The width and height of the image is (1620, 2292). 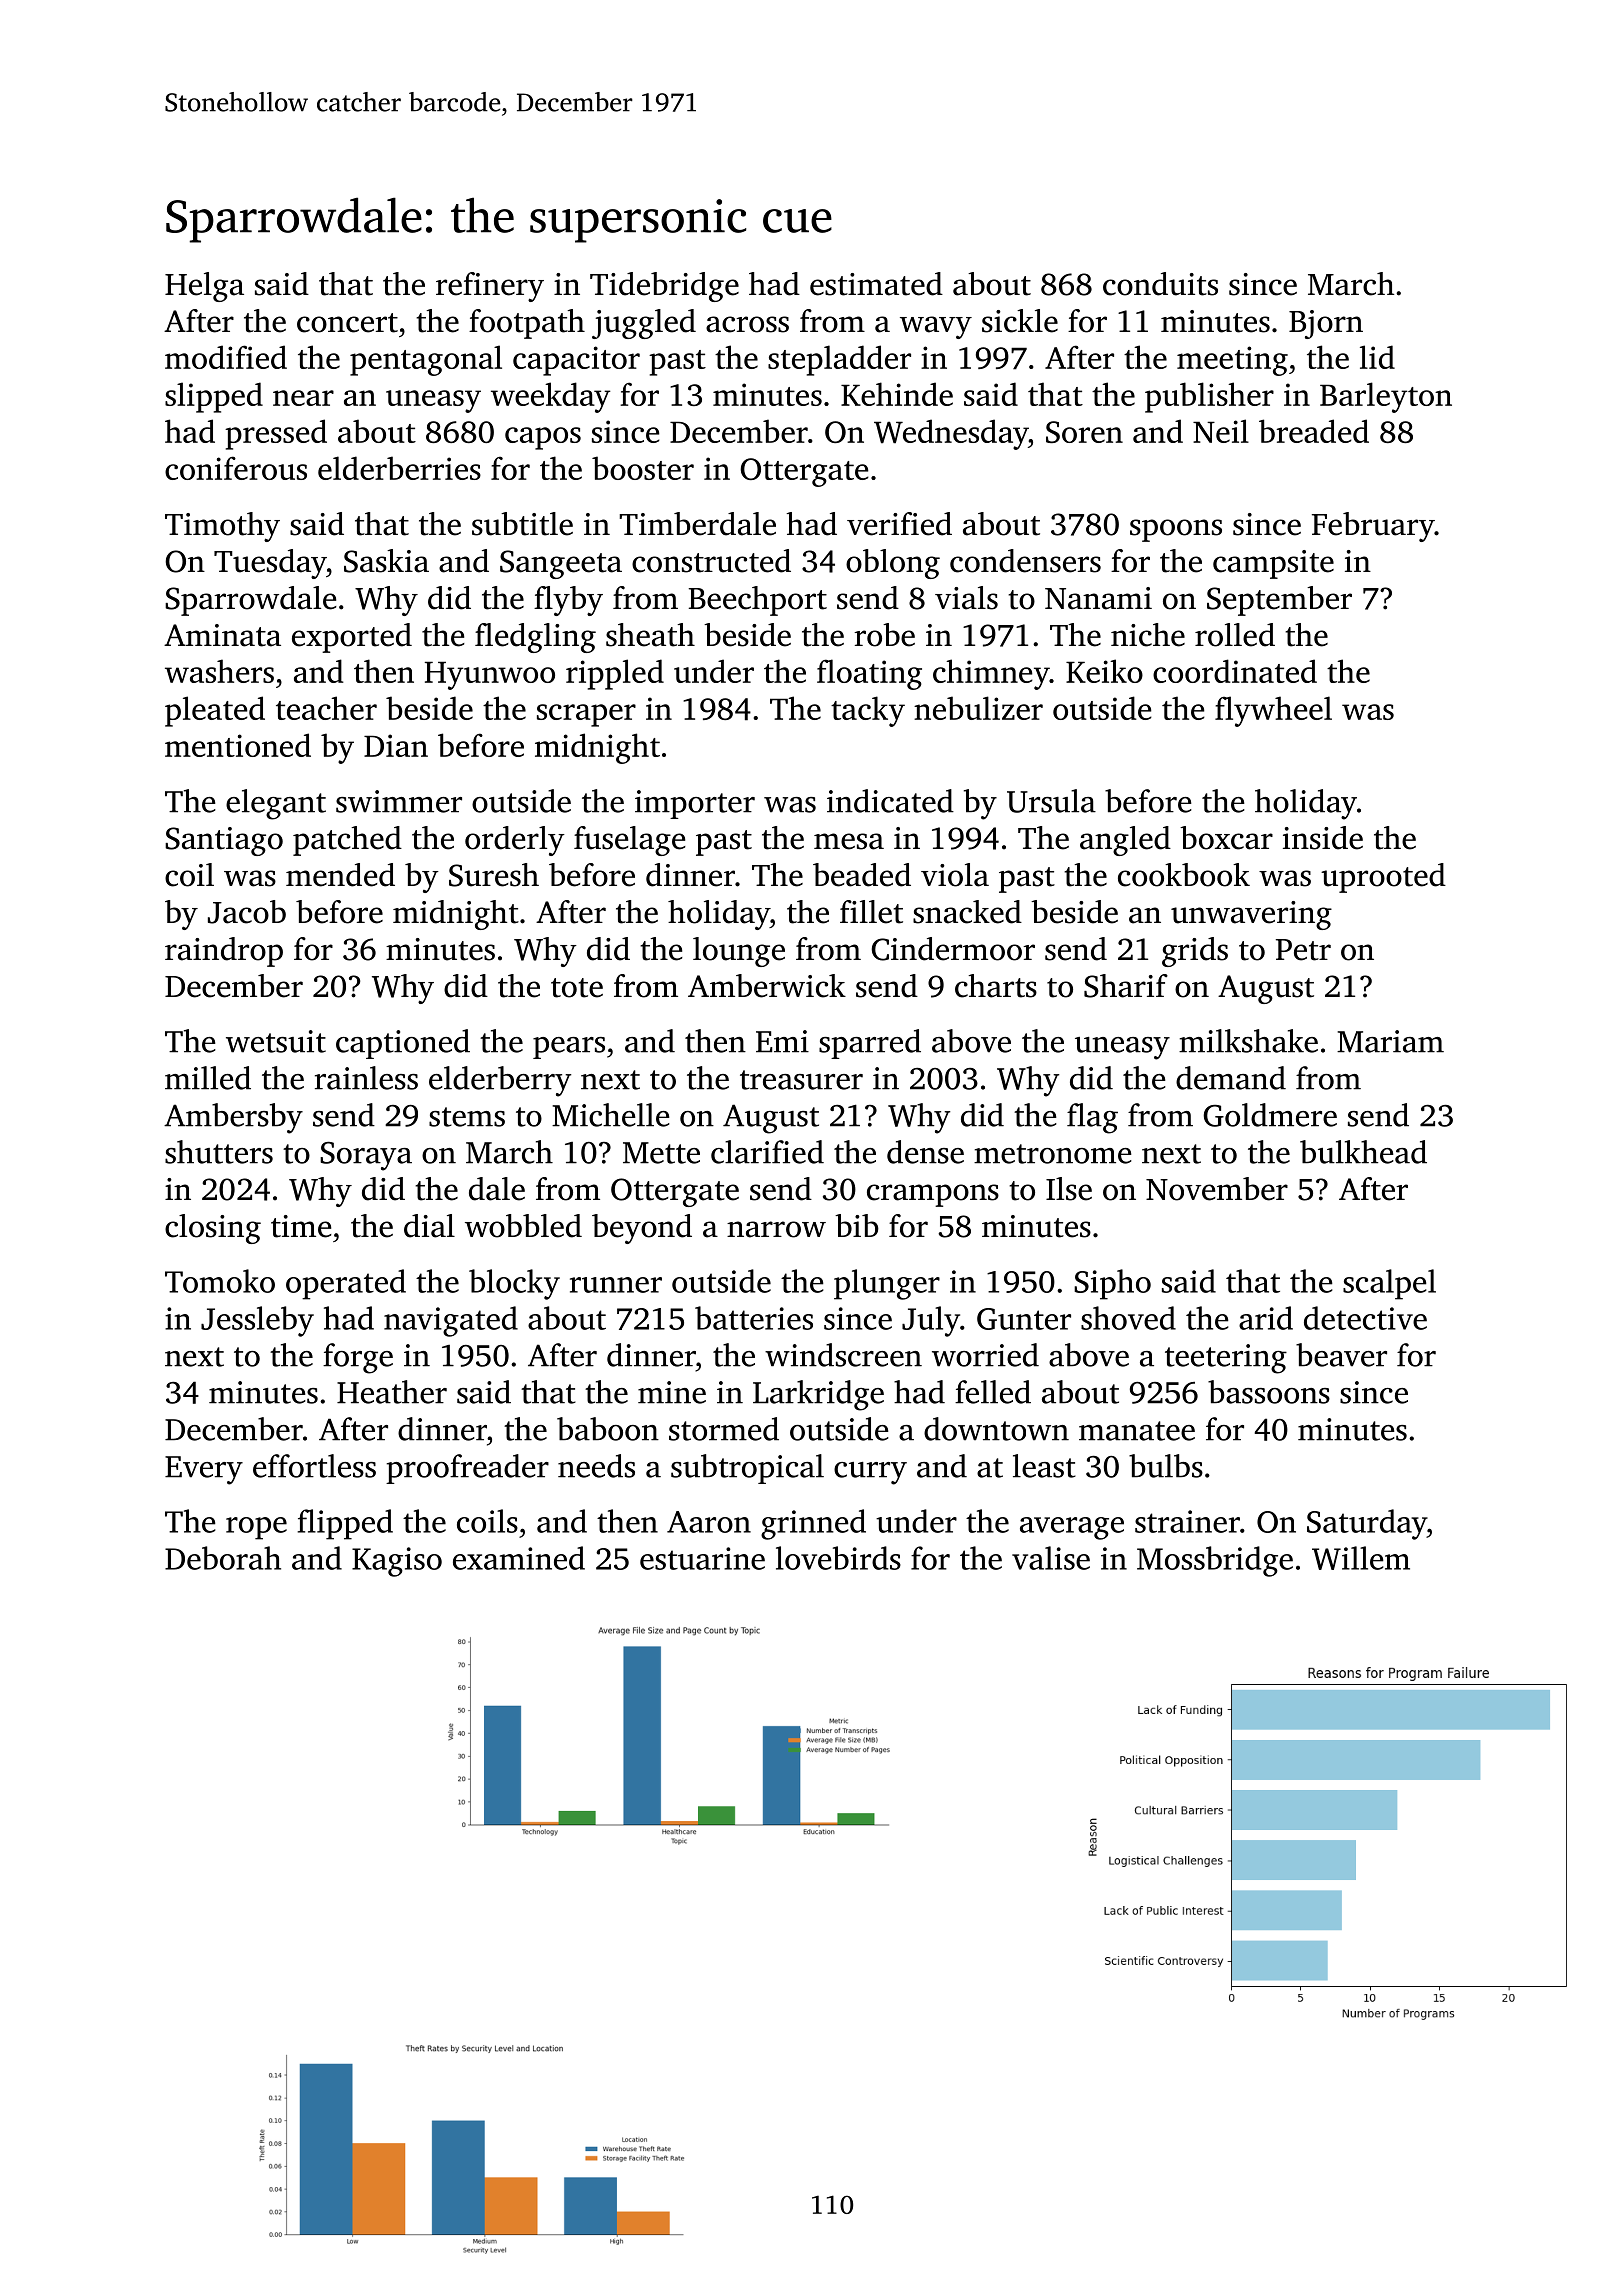 What do you see at coordinates (876, 284) in the image?
I see `estimated` at bounding box center [876, 284].
